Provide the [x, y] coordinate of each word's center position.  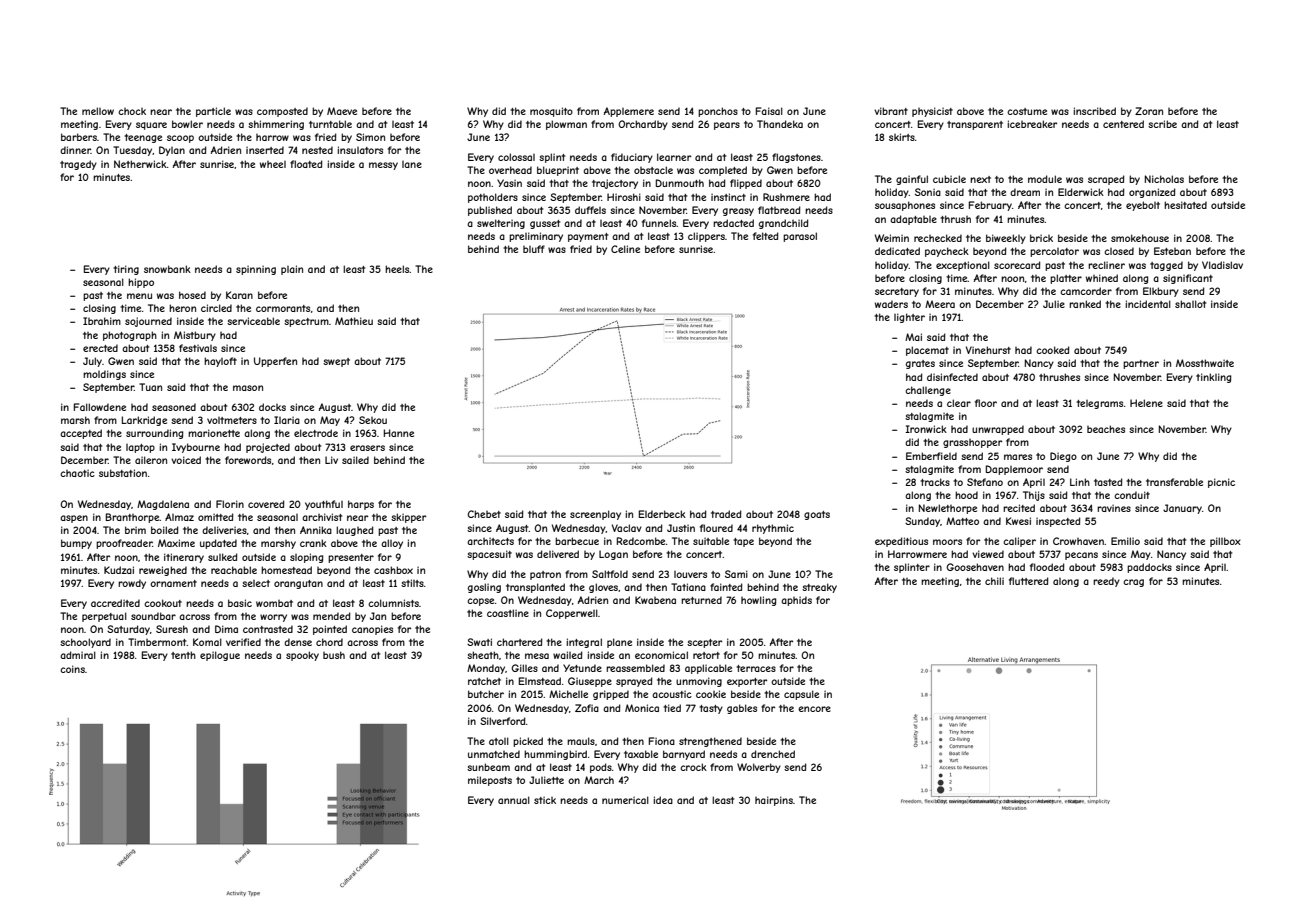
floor [986, 403]
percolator [1054, 252]
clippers [706, 237]
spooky [302, 656]
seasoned [174, 407]
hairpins [774, 801]
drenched [773, 754]
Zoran [1149, 111]
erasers [367, 448]
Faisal [769, 111]
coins [72, 669]
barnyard [684, 755]
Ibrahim [102, 321]
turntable [330, 124]
